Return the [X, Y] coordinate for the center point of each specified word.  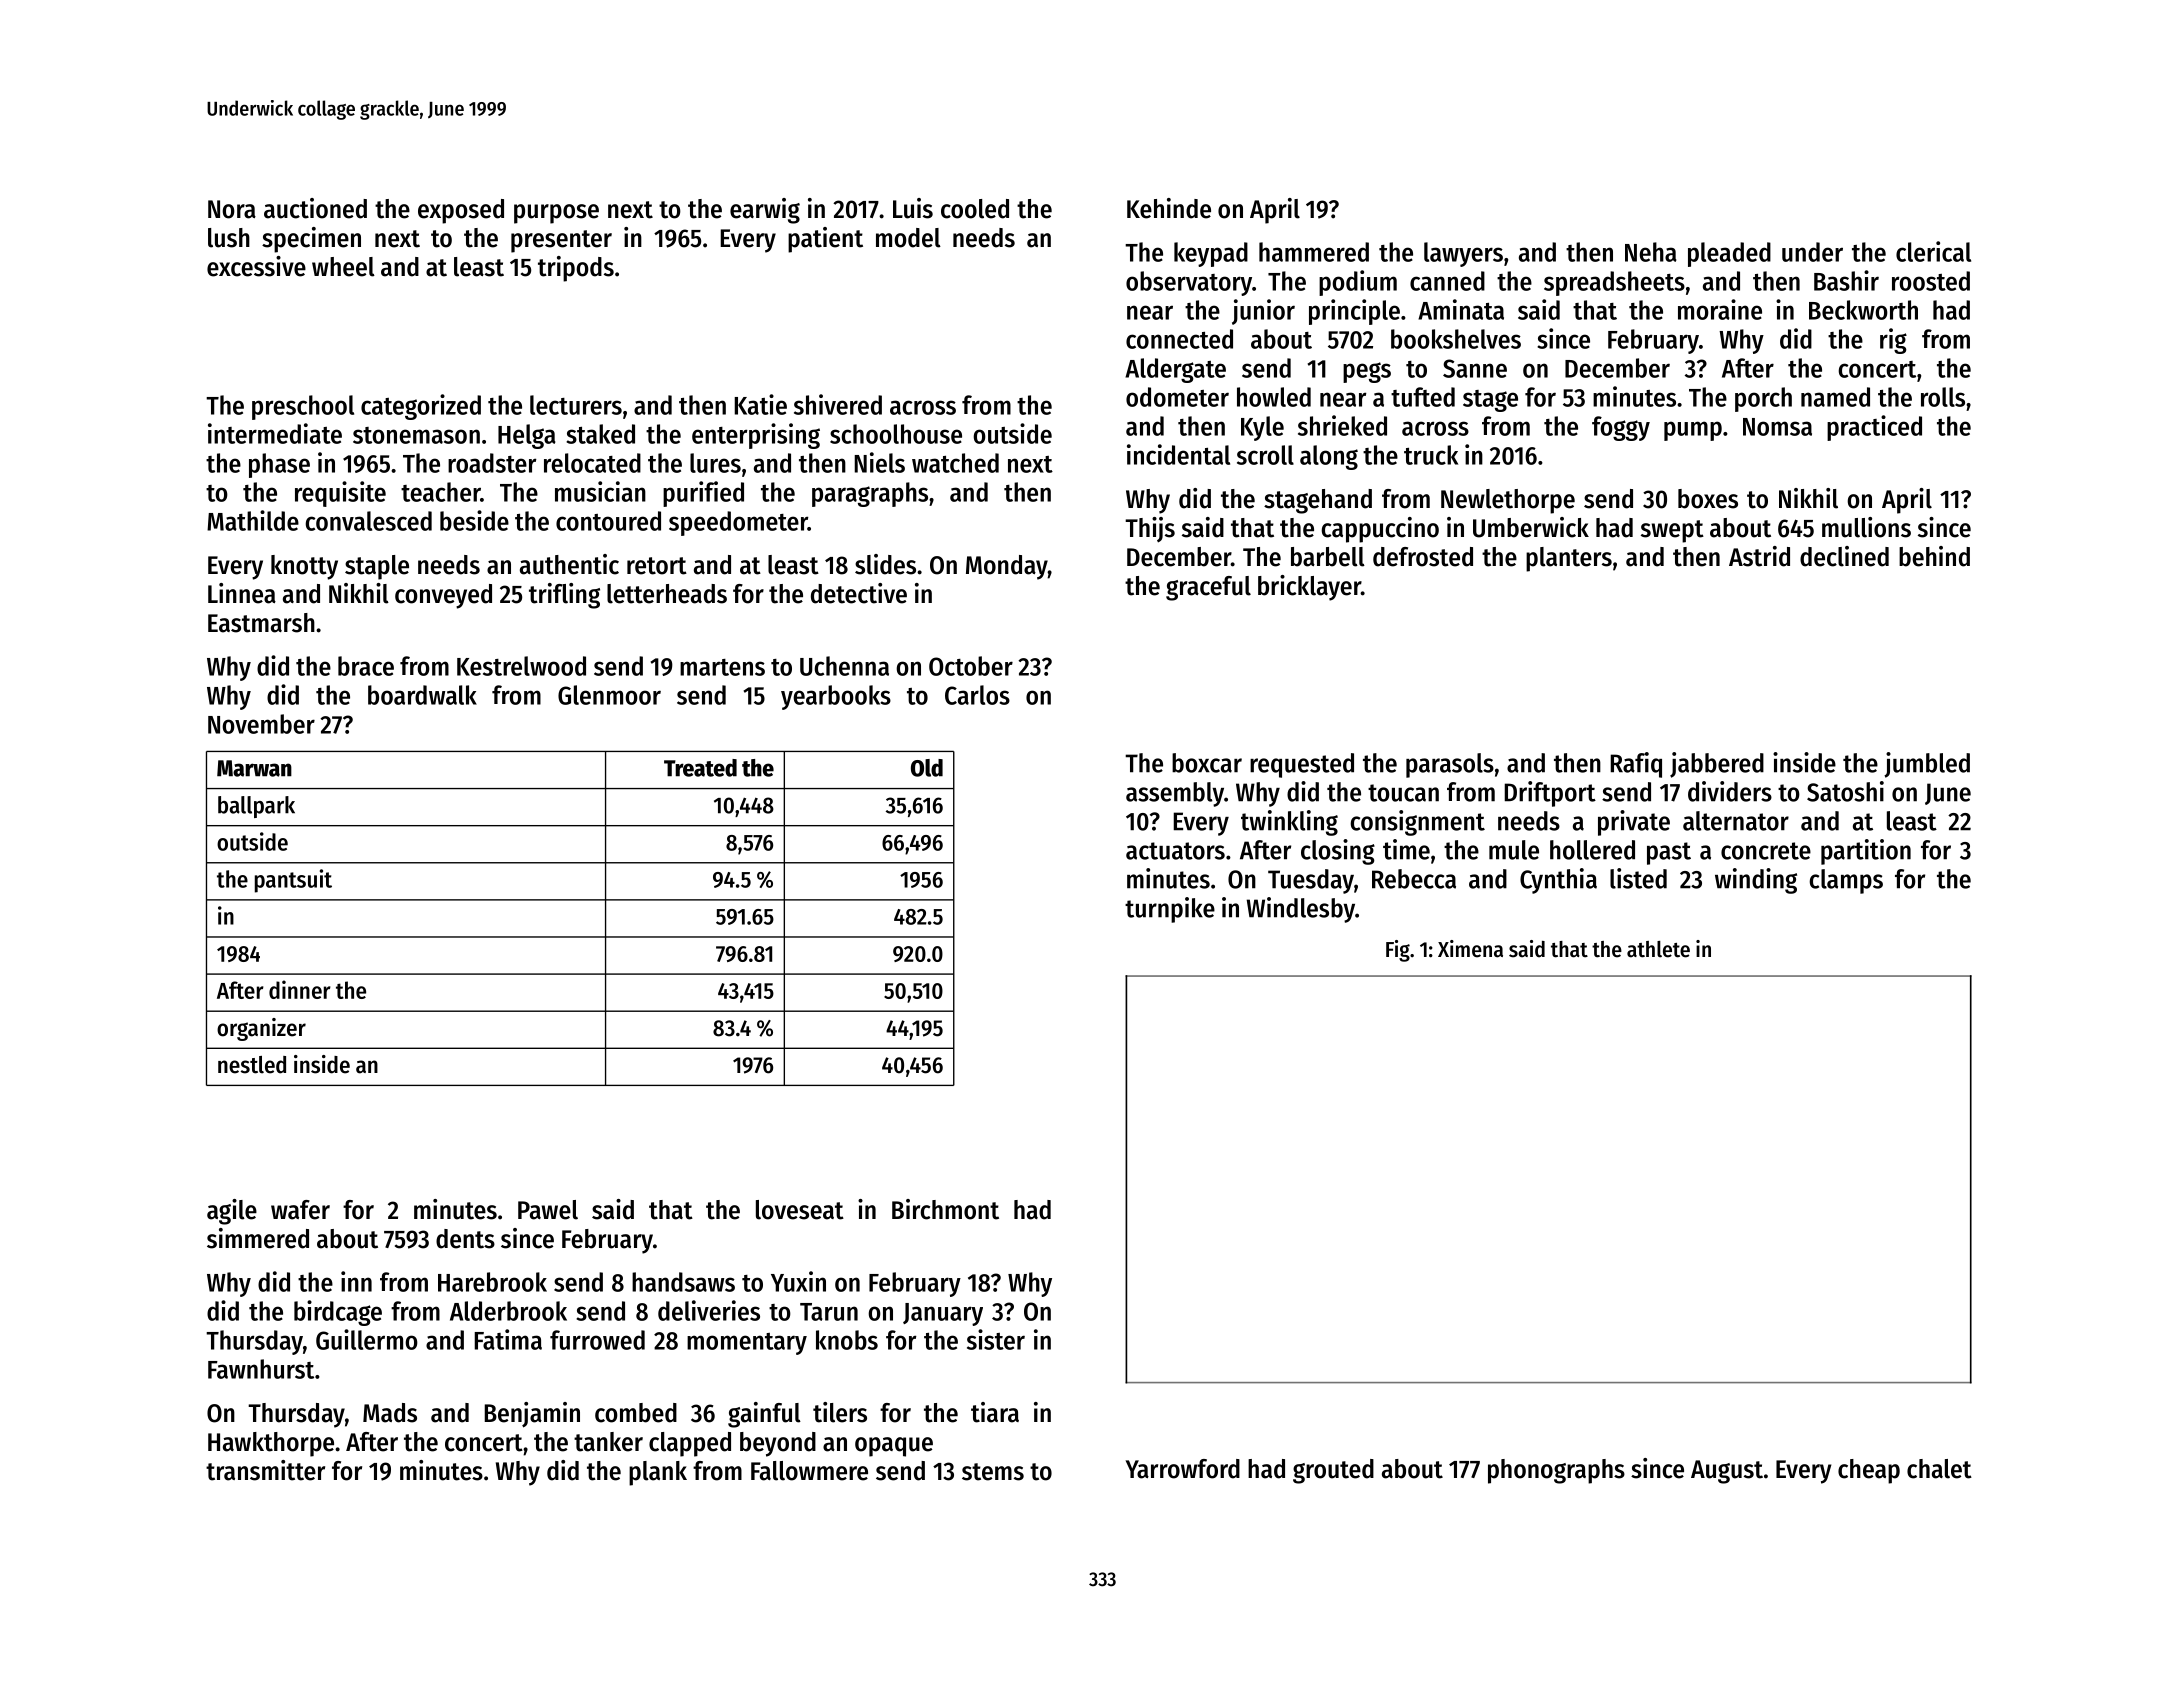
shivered [838, 404]
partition [1866, 852]
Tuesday [1311, 881]
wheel [343, 267]
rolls [1943, 397]
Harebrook [492, 1282]
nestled [252, 1065]
